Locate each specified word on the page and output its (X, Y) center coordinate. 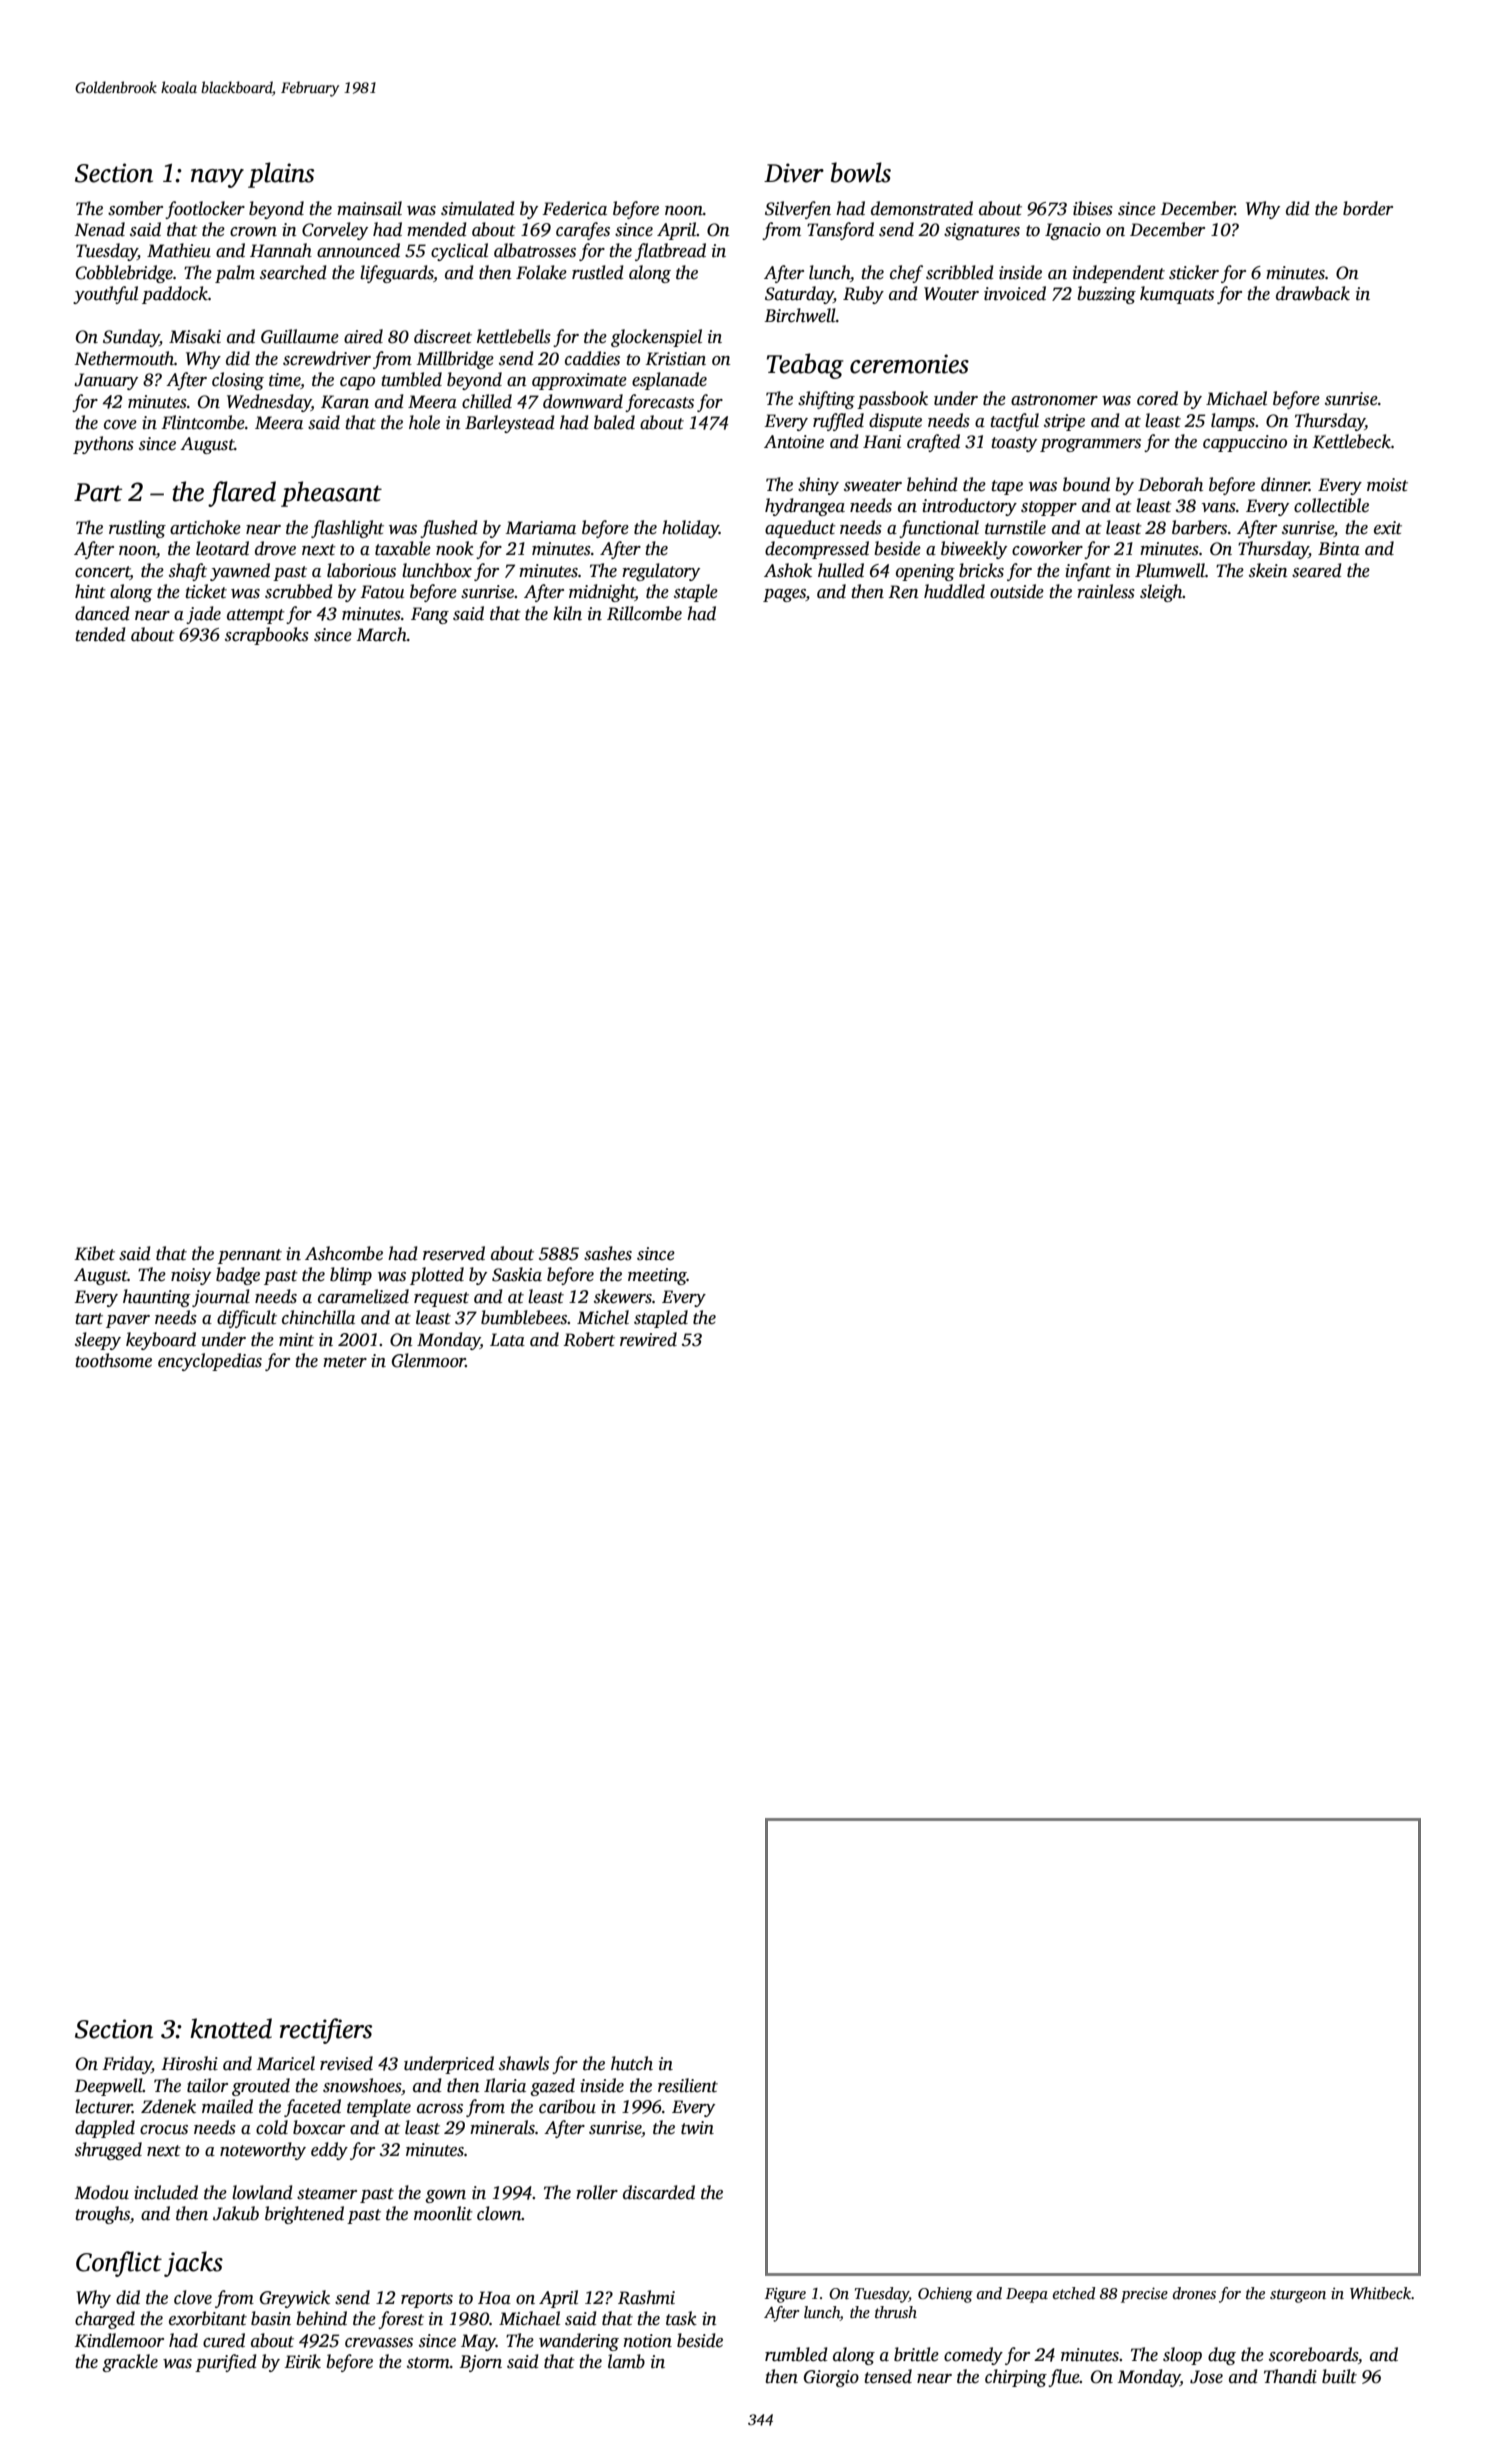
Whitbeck (1380, 2293)
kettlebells (514, 336)
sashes (608, 1253)
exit (1388, 528)
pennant (250, 1256)
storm (428, 2363)
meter (345, 1362)
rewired (648, 1339)
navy (217, 178)
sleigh (1161, 593)
